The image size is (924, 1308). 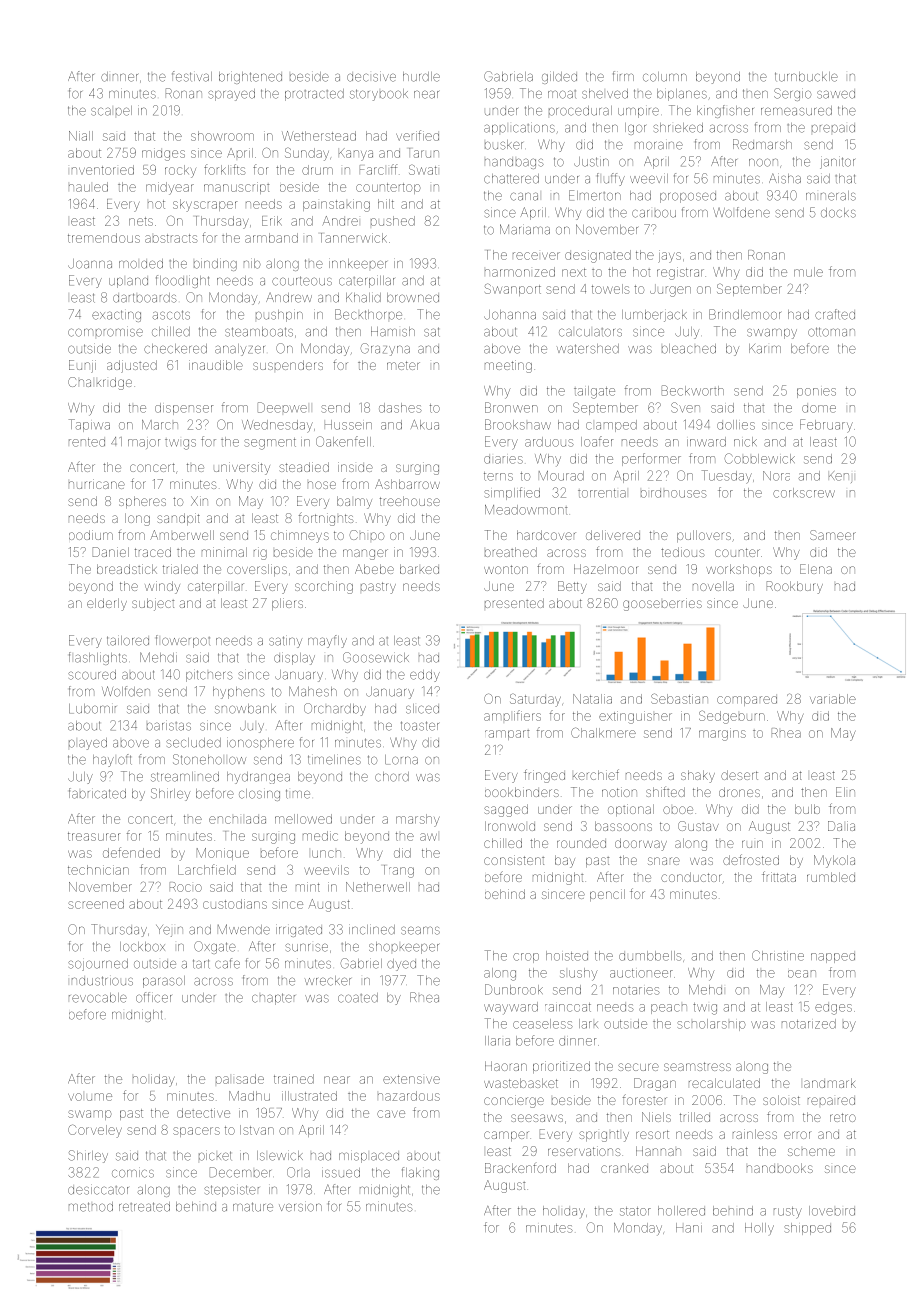 What do you see at coordinates (561, 476) in the screenshot?
I see `Mourad` at bounding box center [561, 476].
